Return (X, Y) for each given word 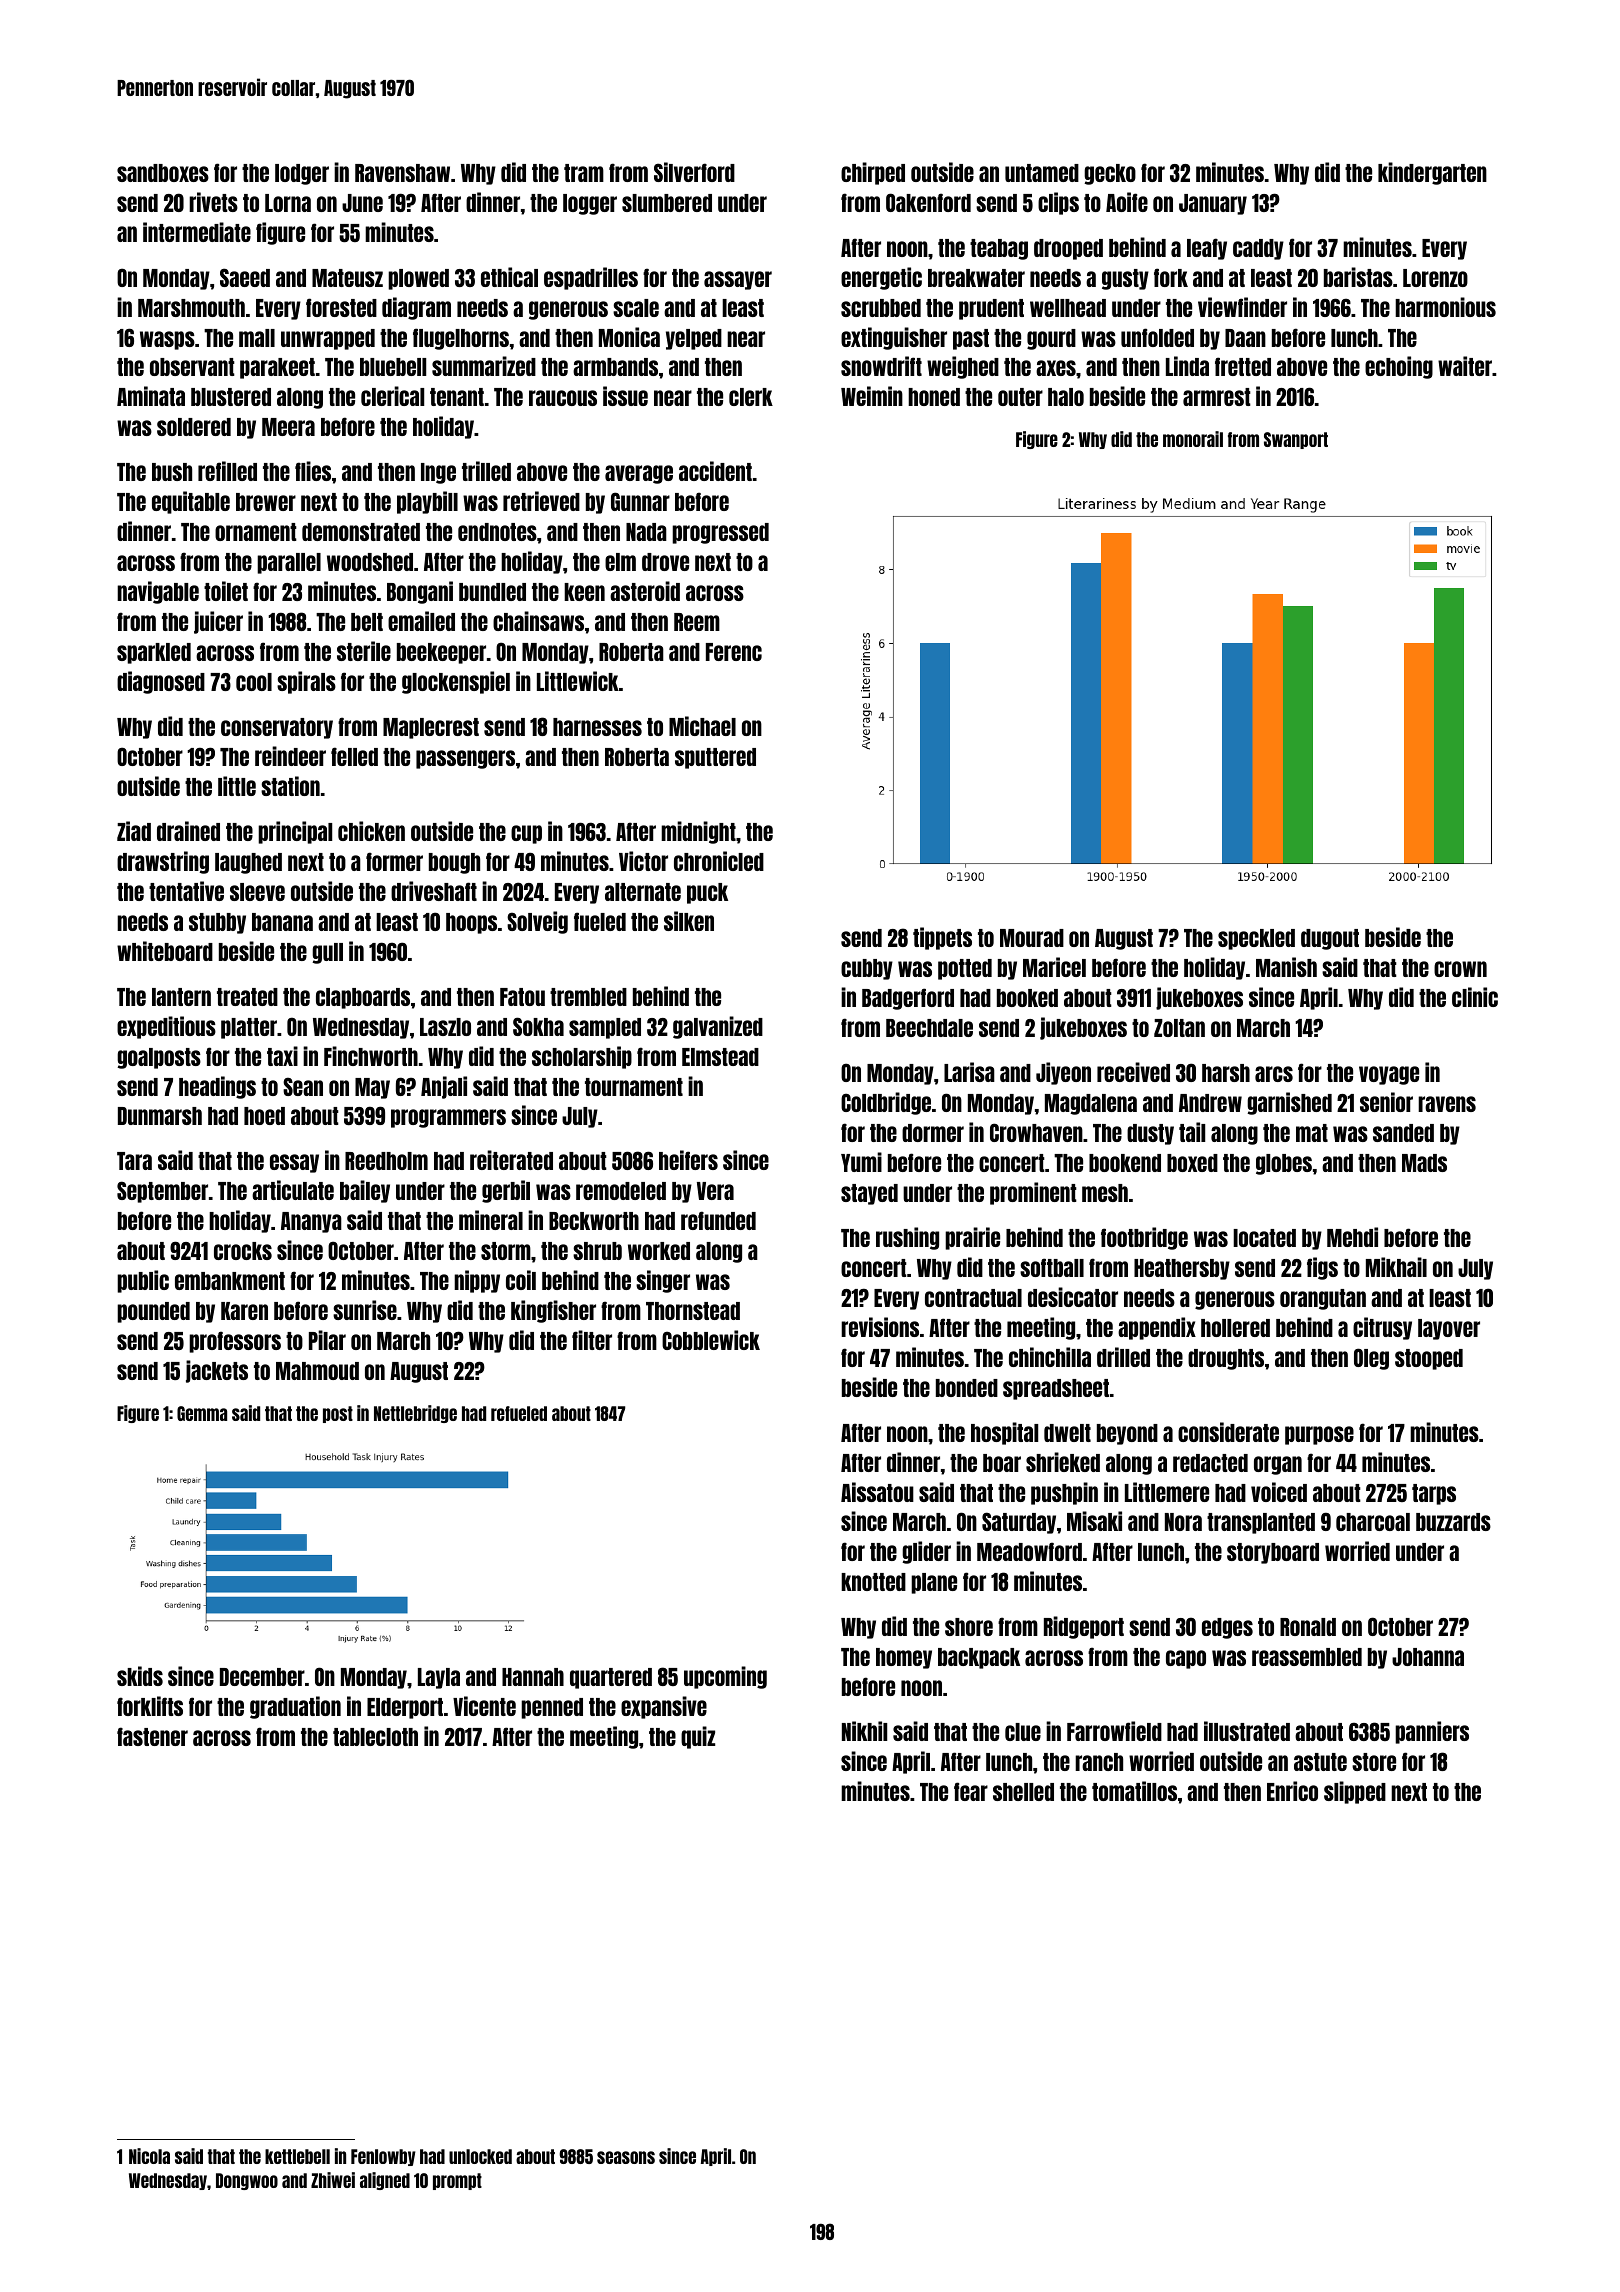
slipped (1355, 1792)
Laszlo (445, 1027)
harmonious (1445, 307)
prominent (1033, 1193)
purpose (1319, 1435)
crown (1460, 969)
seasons (626, 2157)
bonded (967, 1388)
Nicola (149, 2156)
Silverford (694, 172)
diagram (416, 308)
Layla (439, 1678)
